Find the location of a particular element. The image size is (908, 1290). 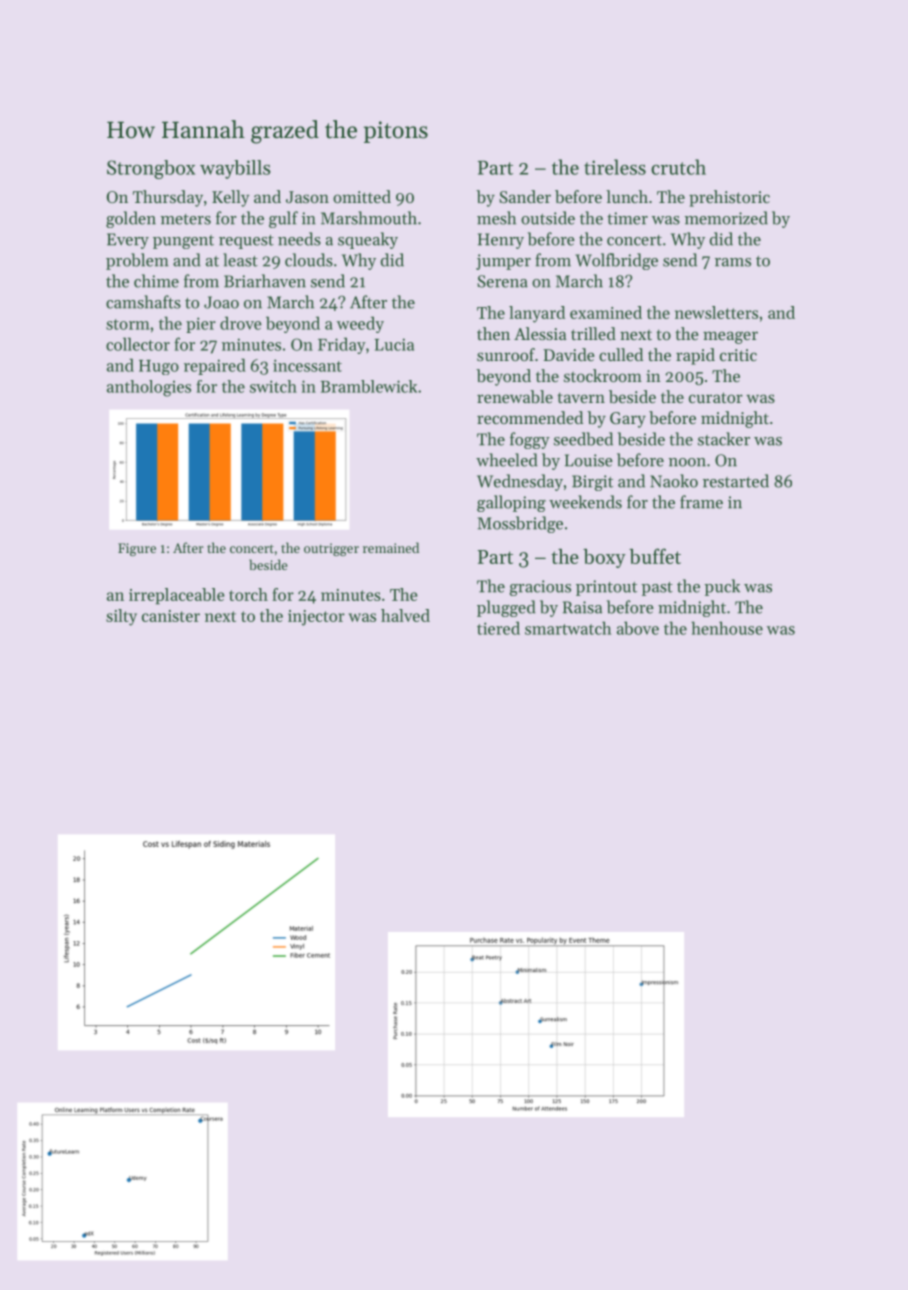

Strongbox is located at coordinates (151, 169).
